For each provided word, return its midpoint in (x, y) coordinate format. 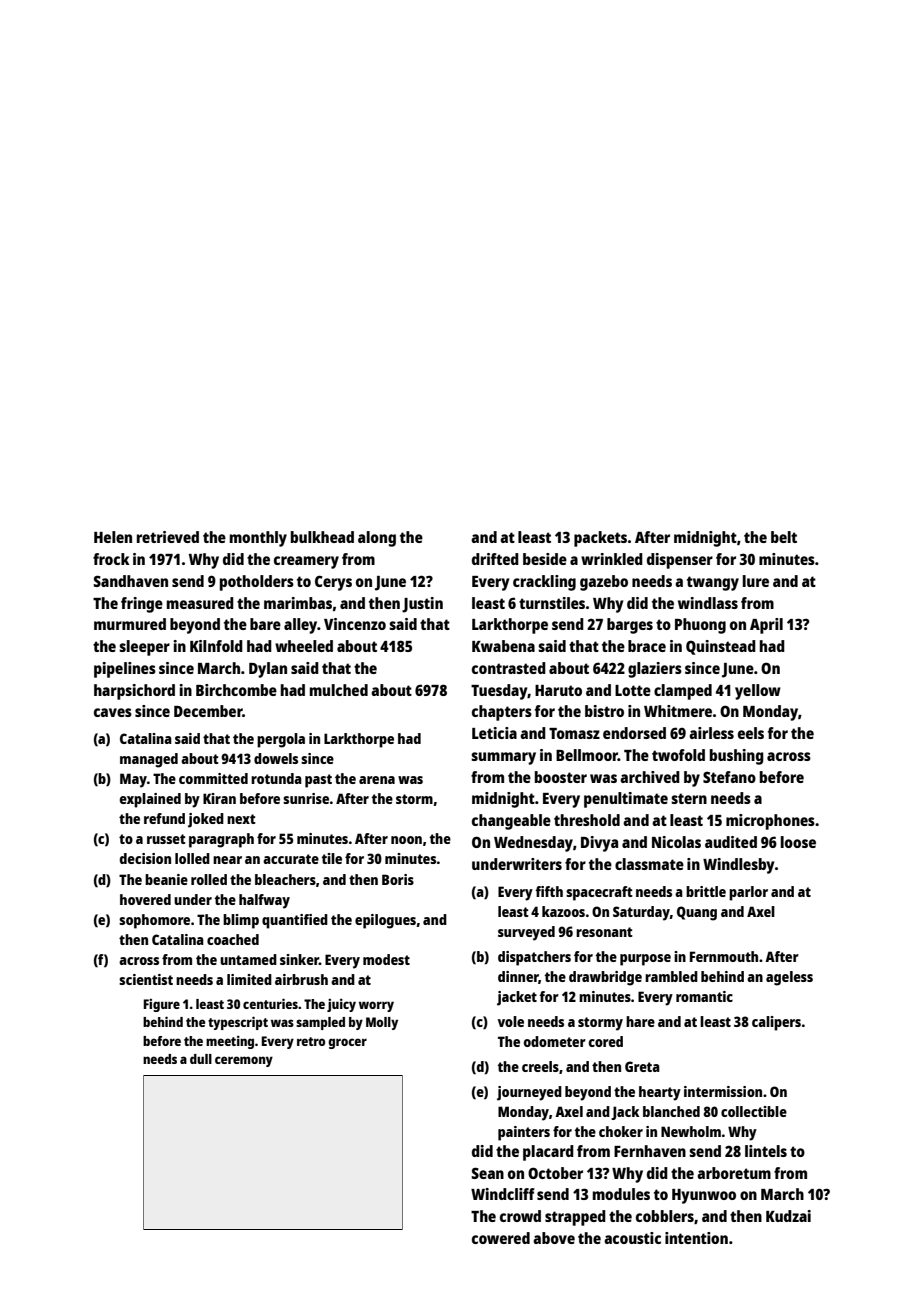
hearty (660, 1093)
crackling (544, 583)
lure (756, 581)
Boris (398, 879)
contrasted (509, 668)
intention (696, 1238)
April (766, 626)
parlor (748, 893)
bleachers (285, 879)
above (554, 1238)
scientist (146, 979)
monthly (258, 539)
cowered (501, 1238)
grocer (347, 1043)
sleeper (144, 648)
